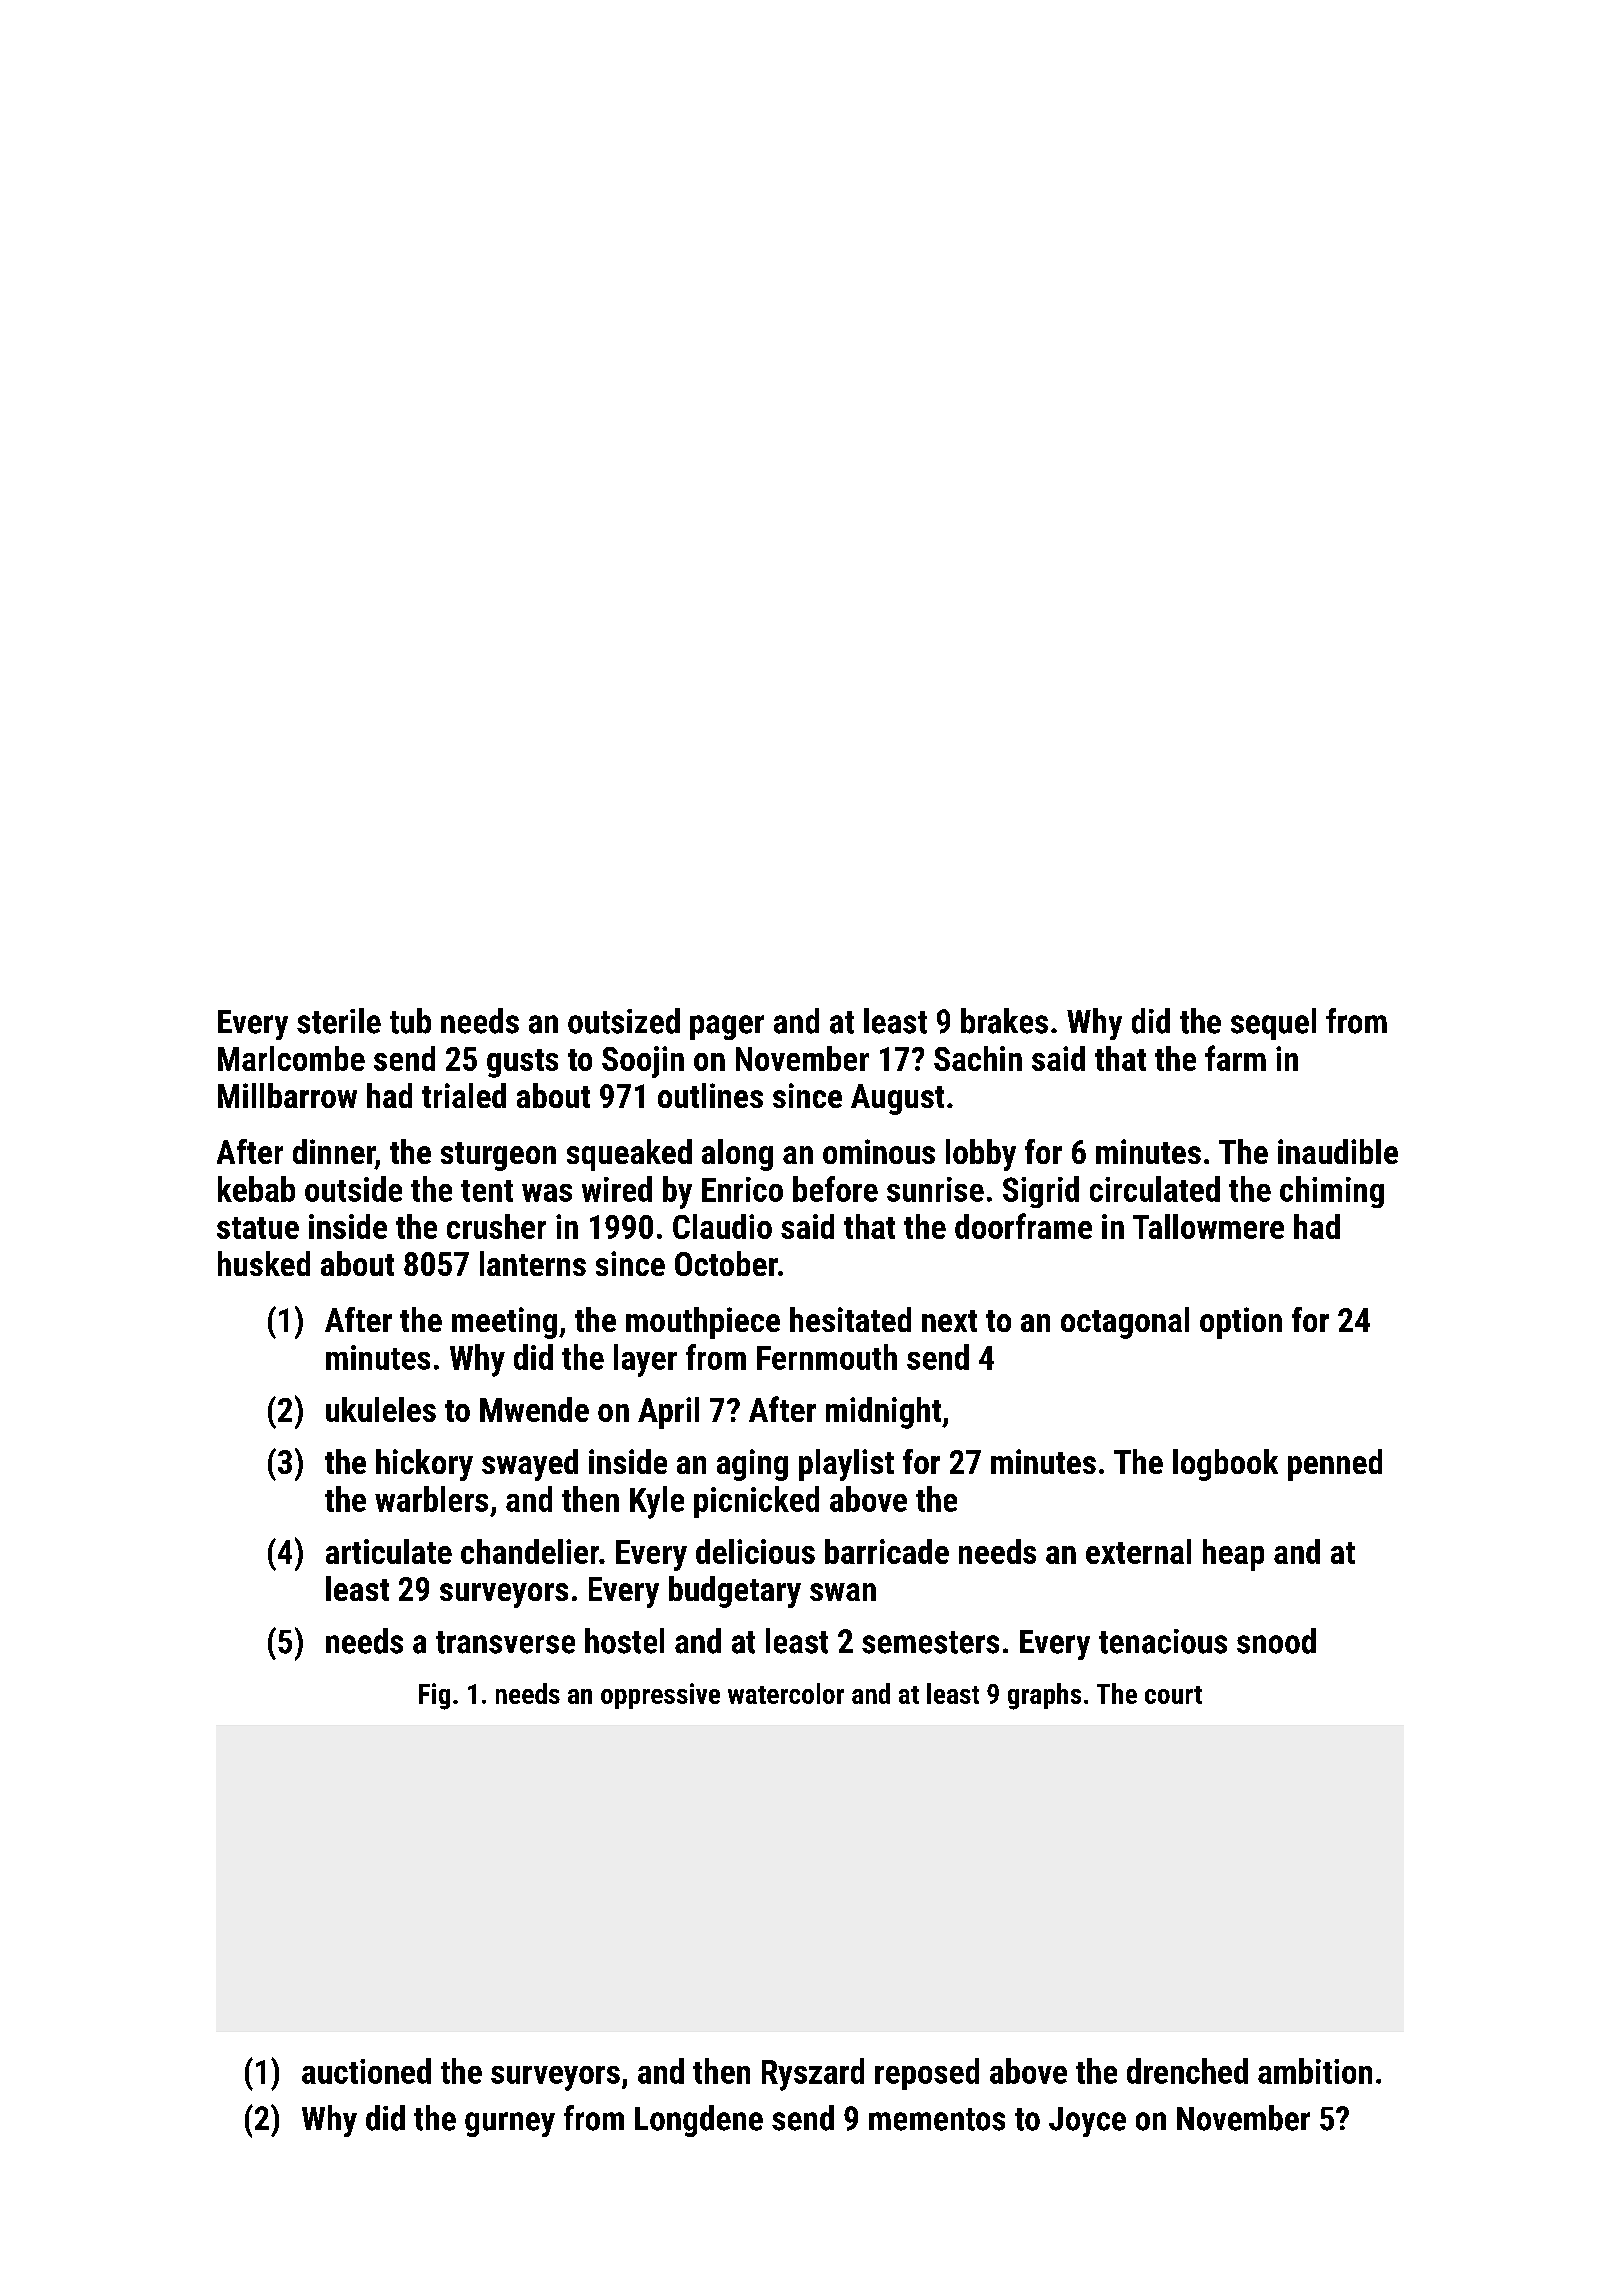 This screenshot has width=1620, height=2292. Describe the element at coordinates (291, 1058) in the screenshot. I see `Marlcombe` at that location.
